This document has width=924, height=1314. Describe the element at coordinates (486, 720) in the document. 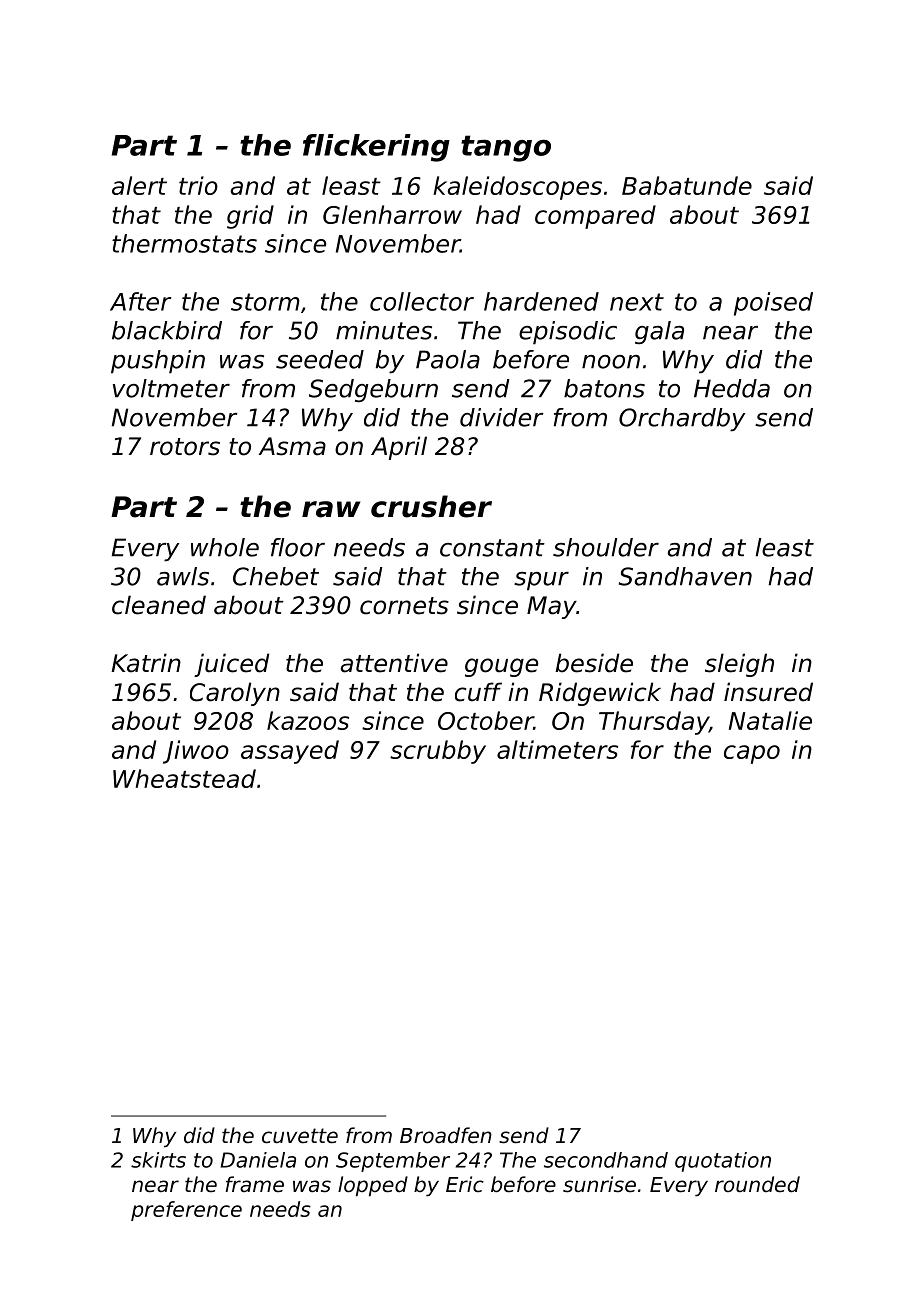

I see `October` at that location.
